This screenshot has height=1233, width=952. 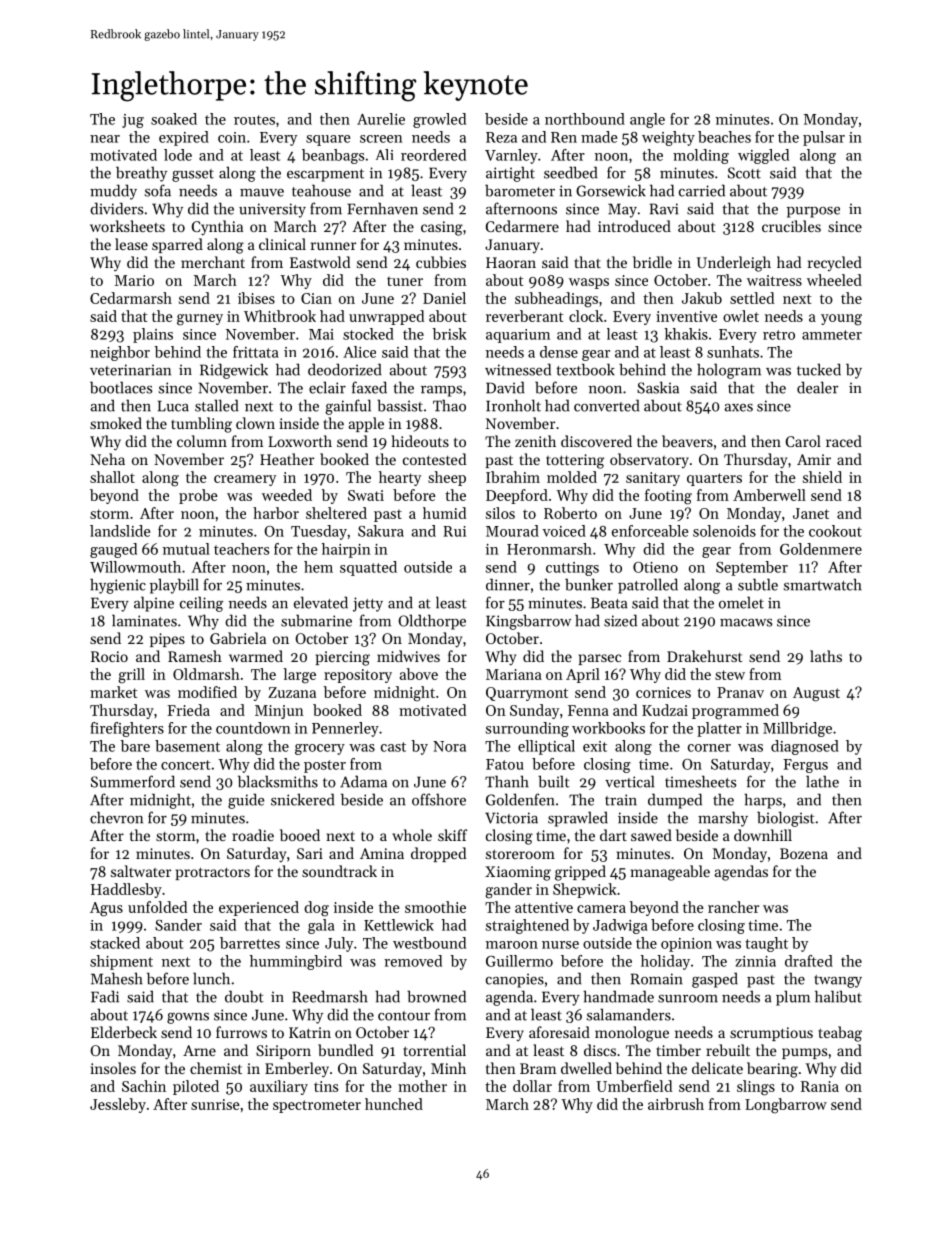 I want to click on northbound, so click(x=585, y=119).
